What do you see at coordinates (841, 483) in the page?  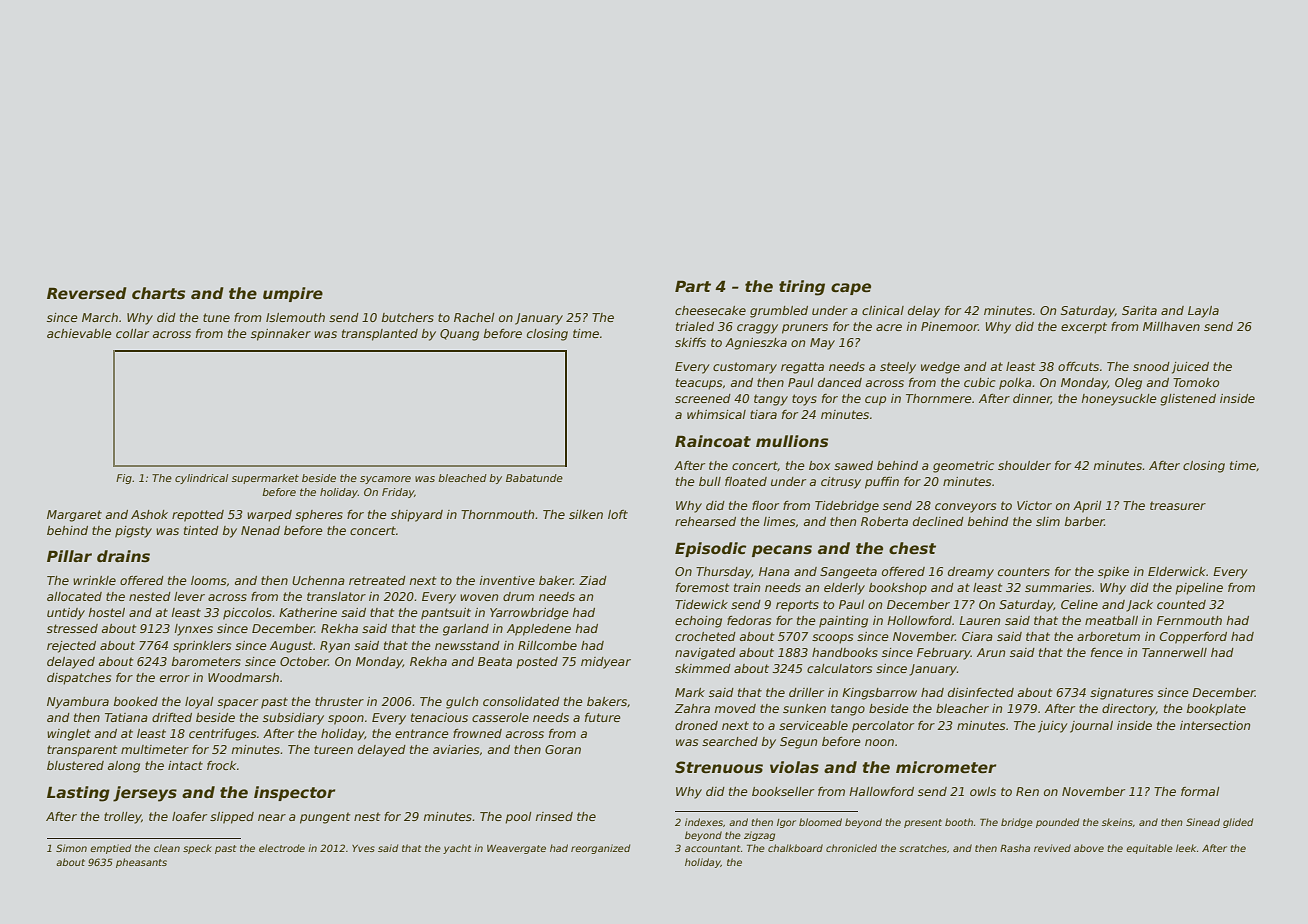 I see `citrusy` at bounding box center [841, 483].
